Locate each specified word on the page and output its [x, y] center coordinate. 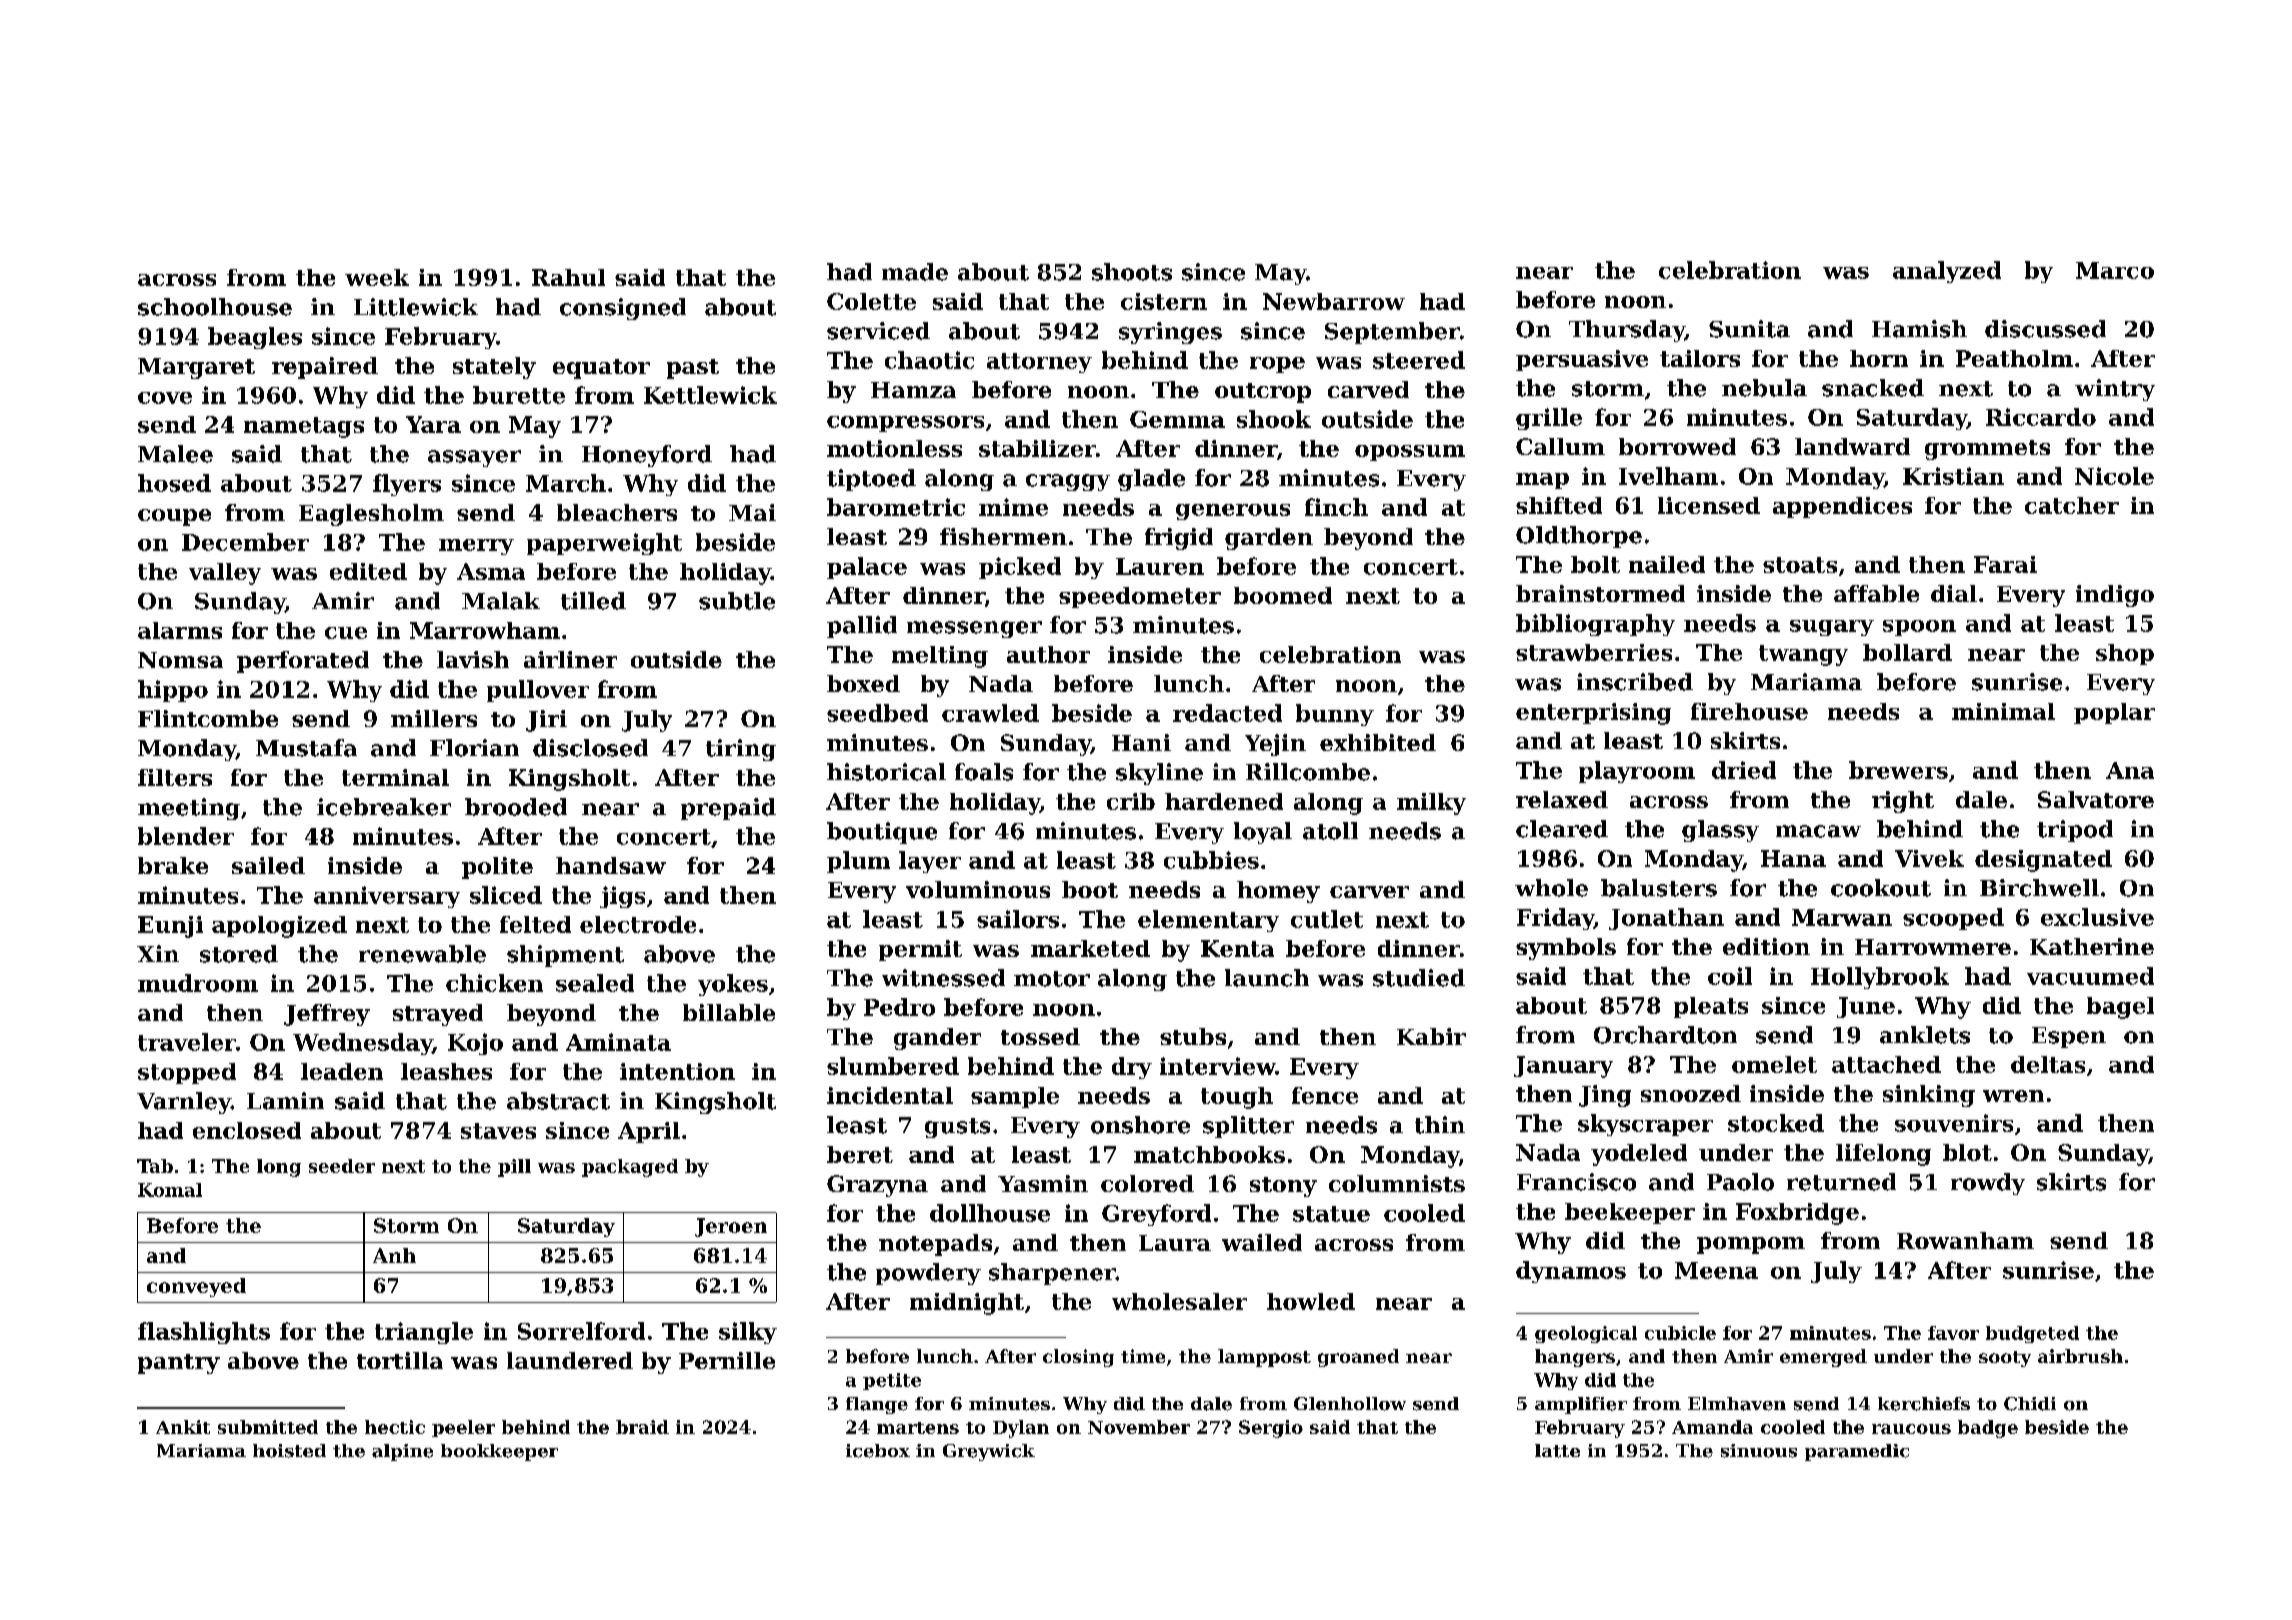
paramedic [1857, 1452]
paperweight [604, 544]
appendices [1842, 507]
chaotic [929, 360]
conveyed [196, 1287]
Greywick [989, 1452]
